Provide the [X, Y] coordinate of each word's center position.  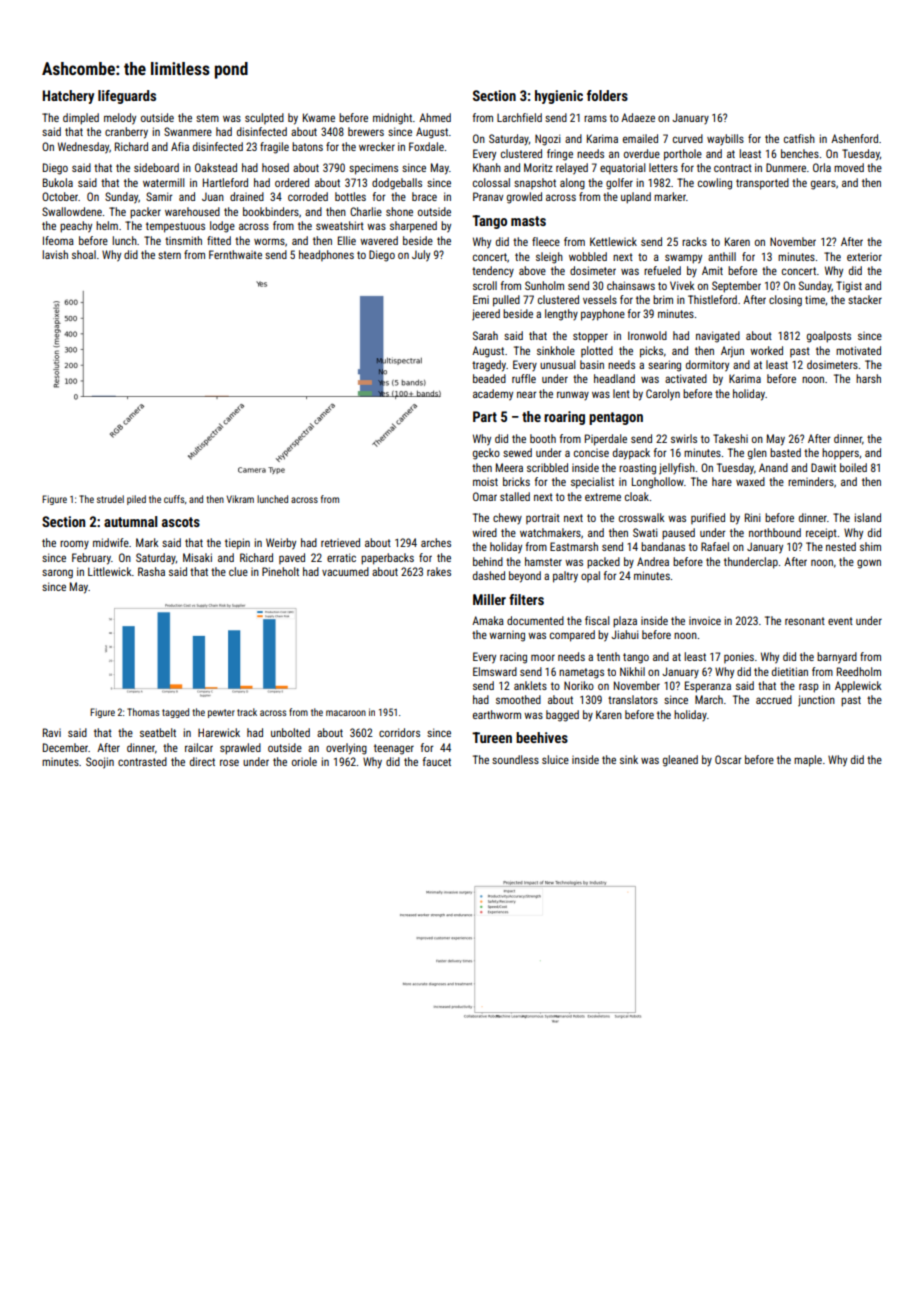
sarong [57, 574]
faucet [437, 761]
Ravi [52, 732]
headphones [326, 255]
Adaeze [638, 117]
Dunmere [786, 167]
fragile [274, 148]
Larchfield [519, 117]
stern [169, 255]
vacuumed [345, 571]
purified [708, 518]
